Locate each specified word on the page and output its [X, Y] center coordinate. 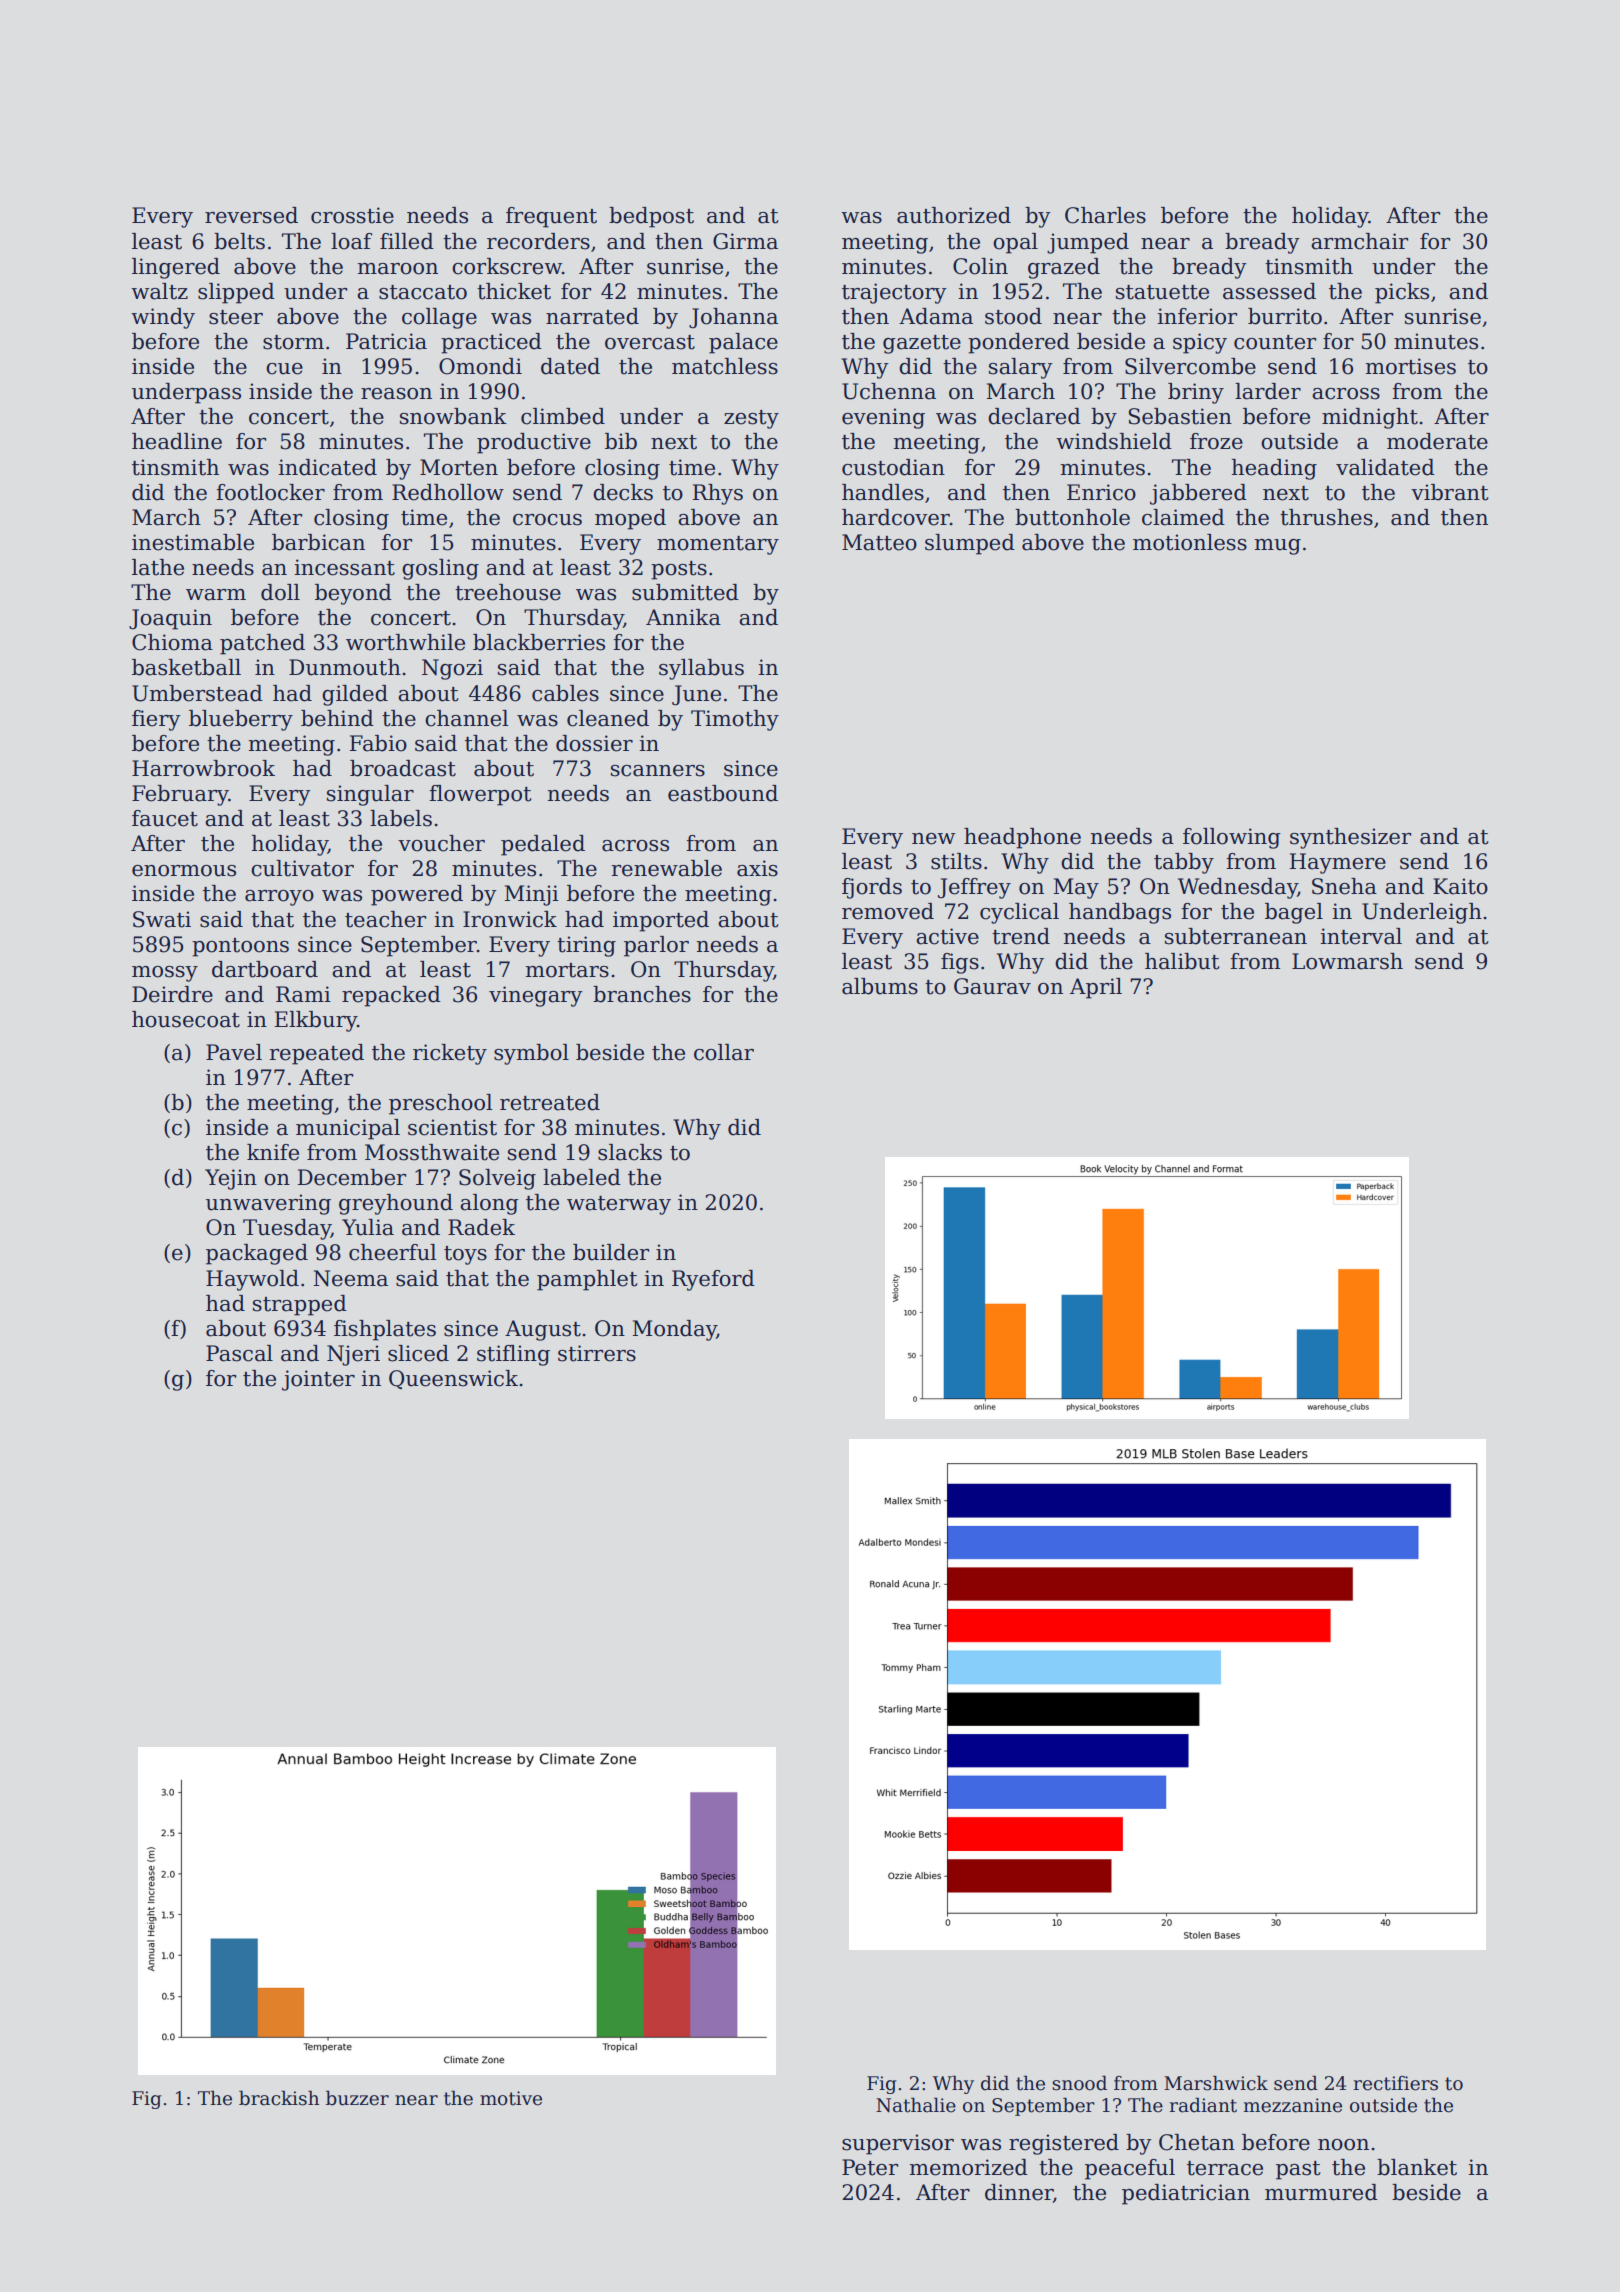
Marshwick [1216, 2083]
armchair [1359, 241]
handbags [1120, 913]
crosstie [352, 215]
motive [511, 2098]
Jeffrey [974, 888]
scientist [452, 1127]
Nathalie [916, 2105]
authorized [954, 215]
